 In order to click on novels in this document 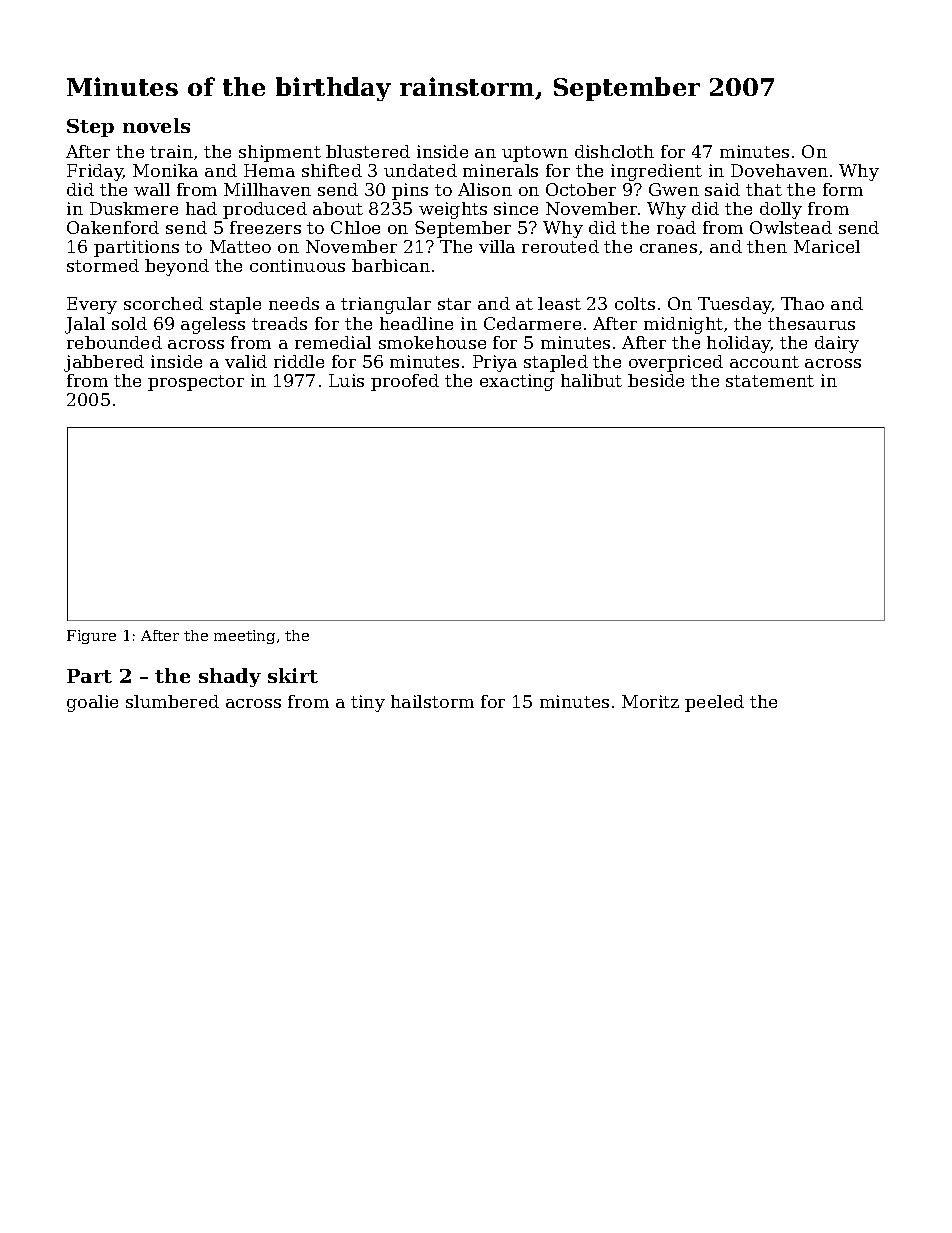, I will do `click(156, 125)`.
